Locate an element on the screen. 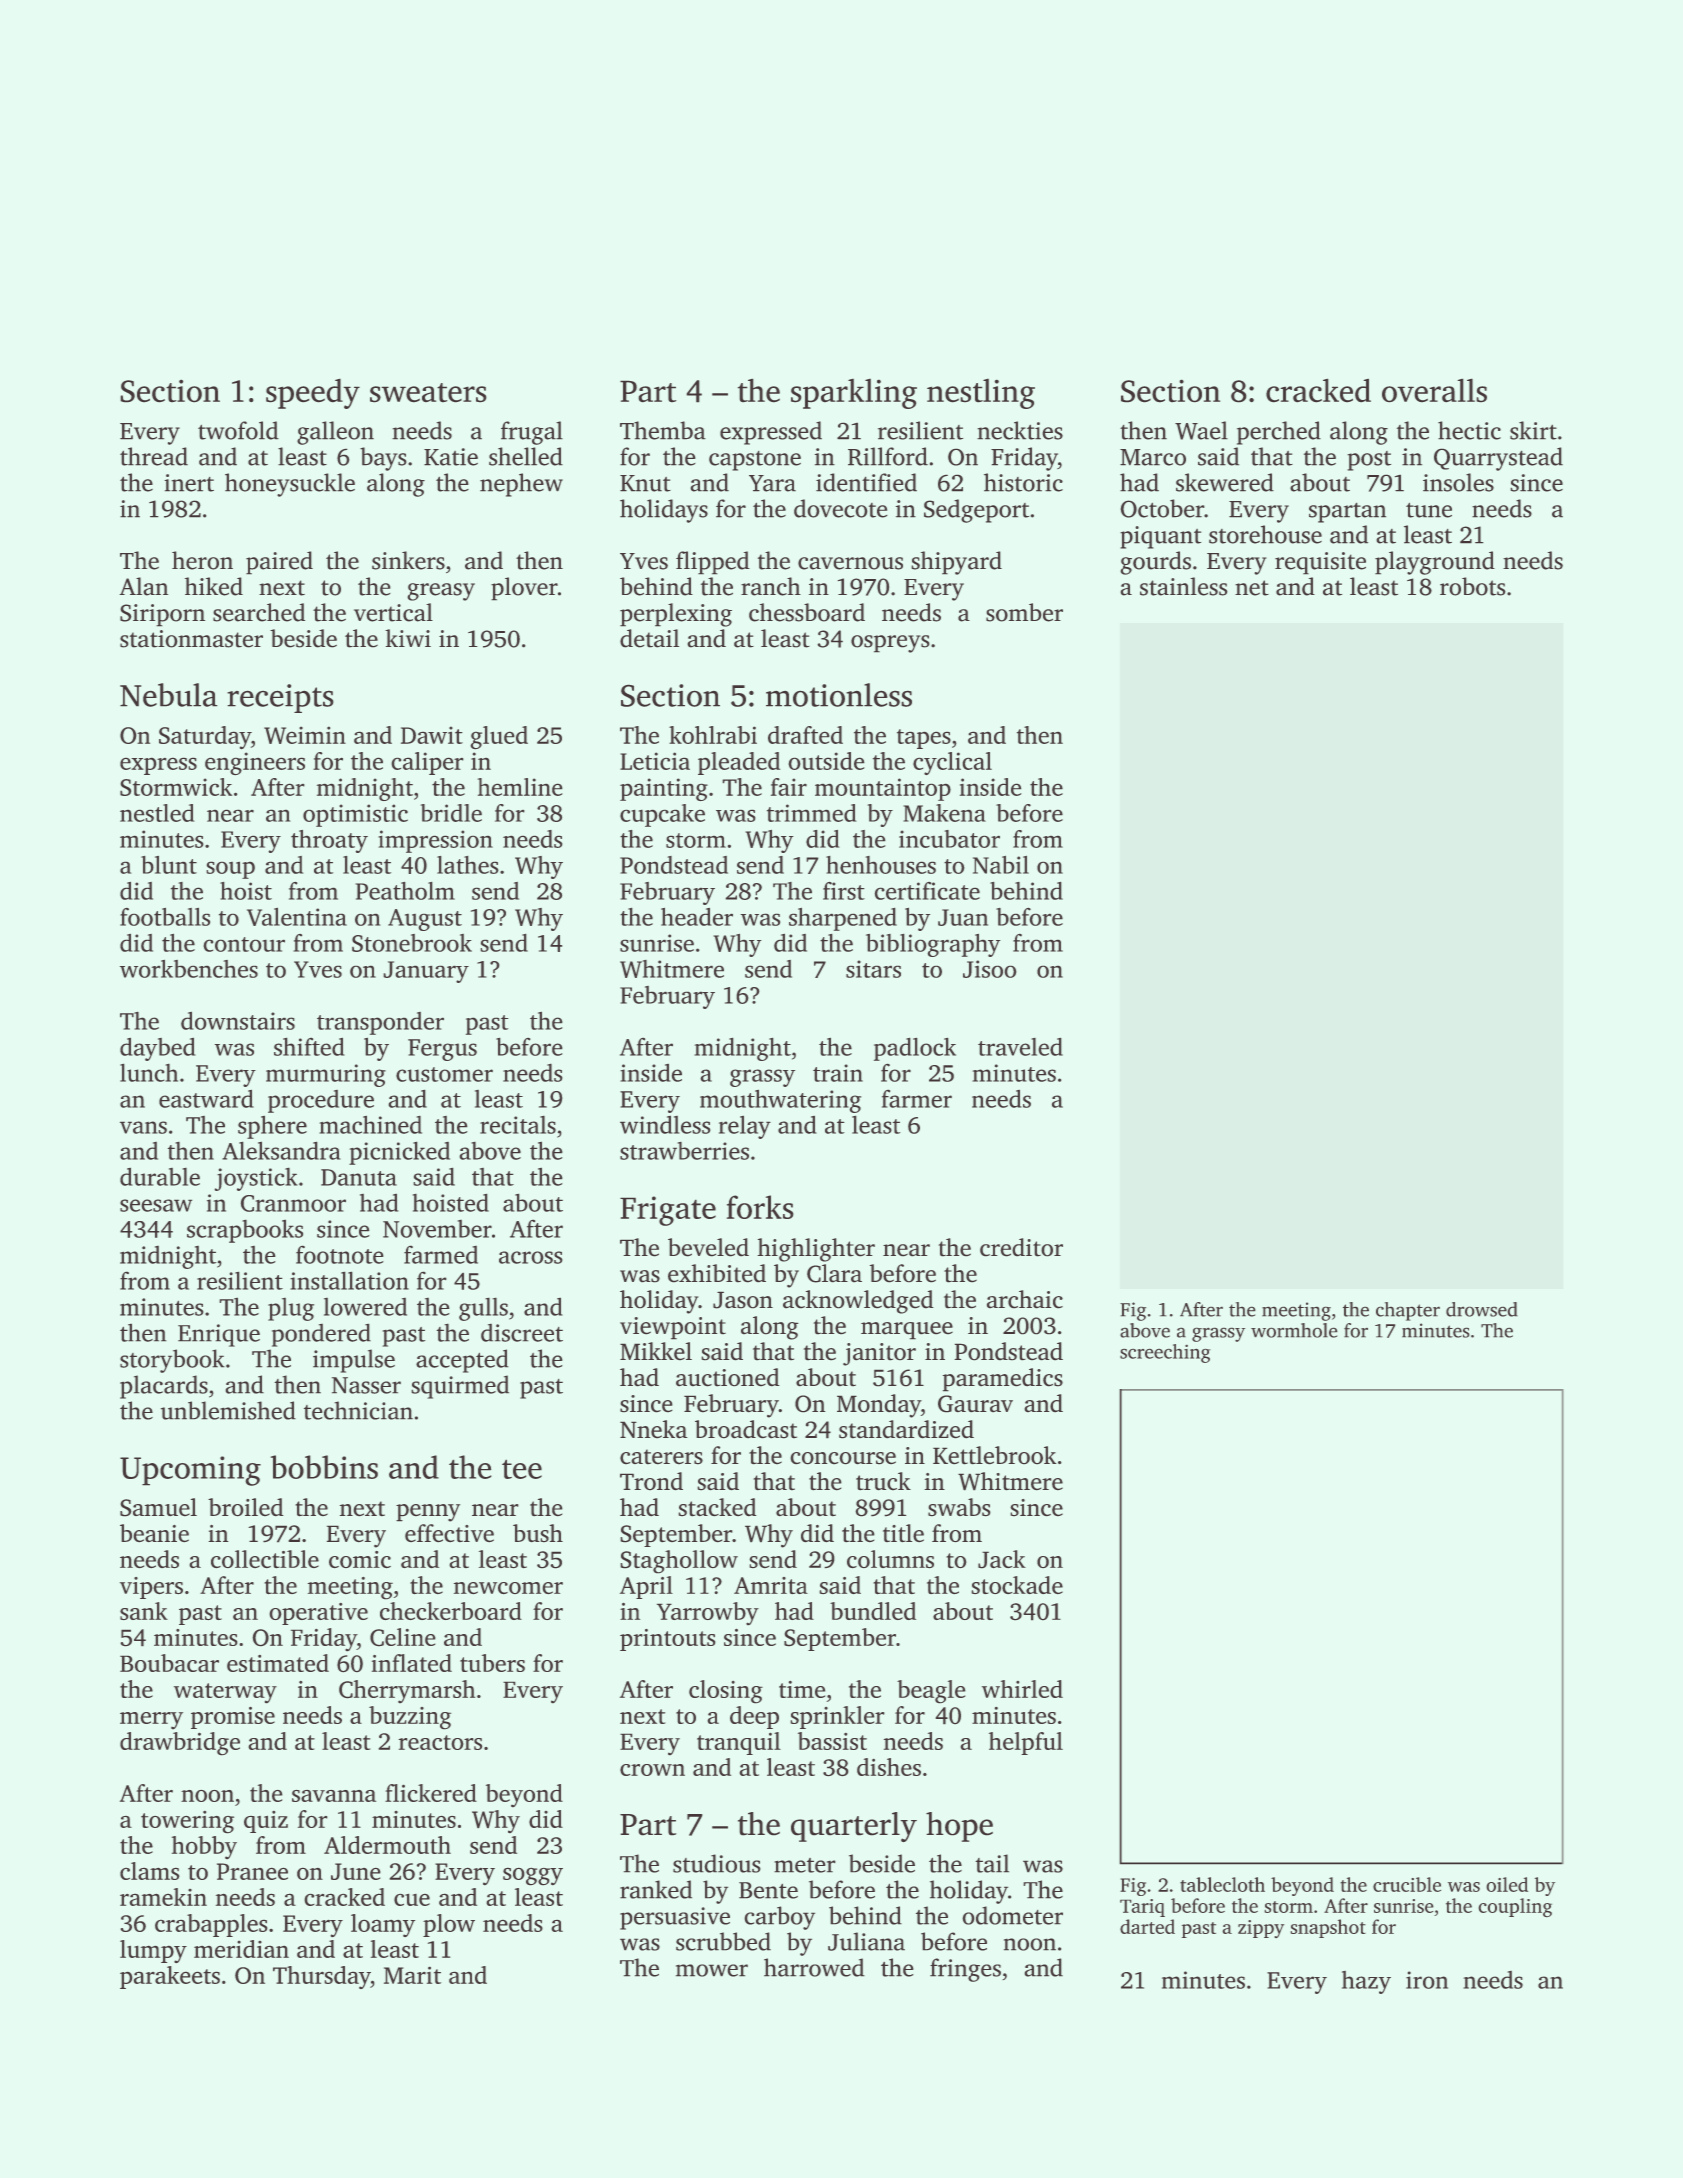  requisite is located at coordinates (1320, 563).
